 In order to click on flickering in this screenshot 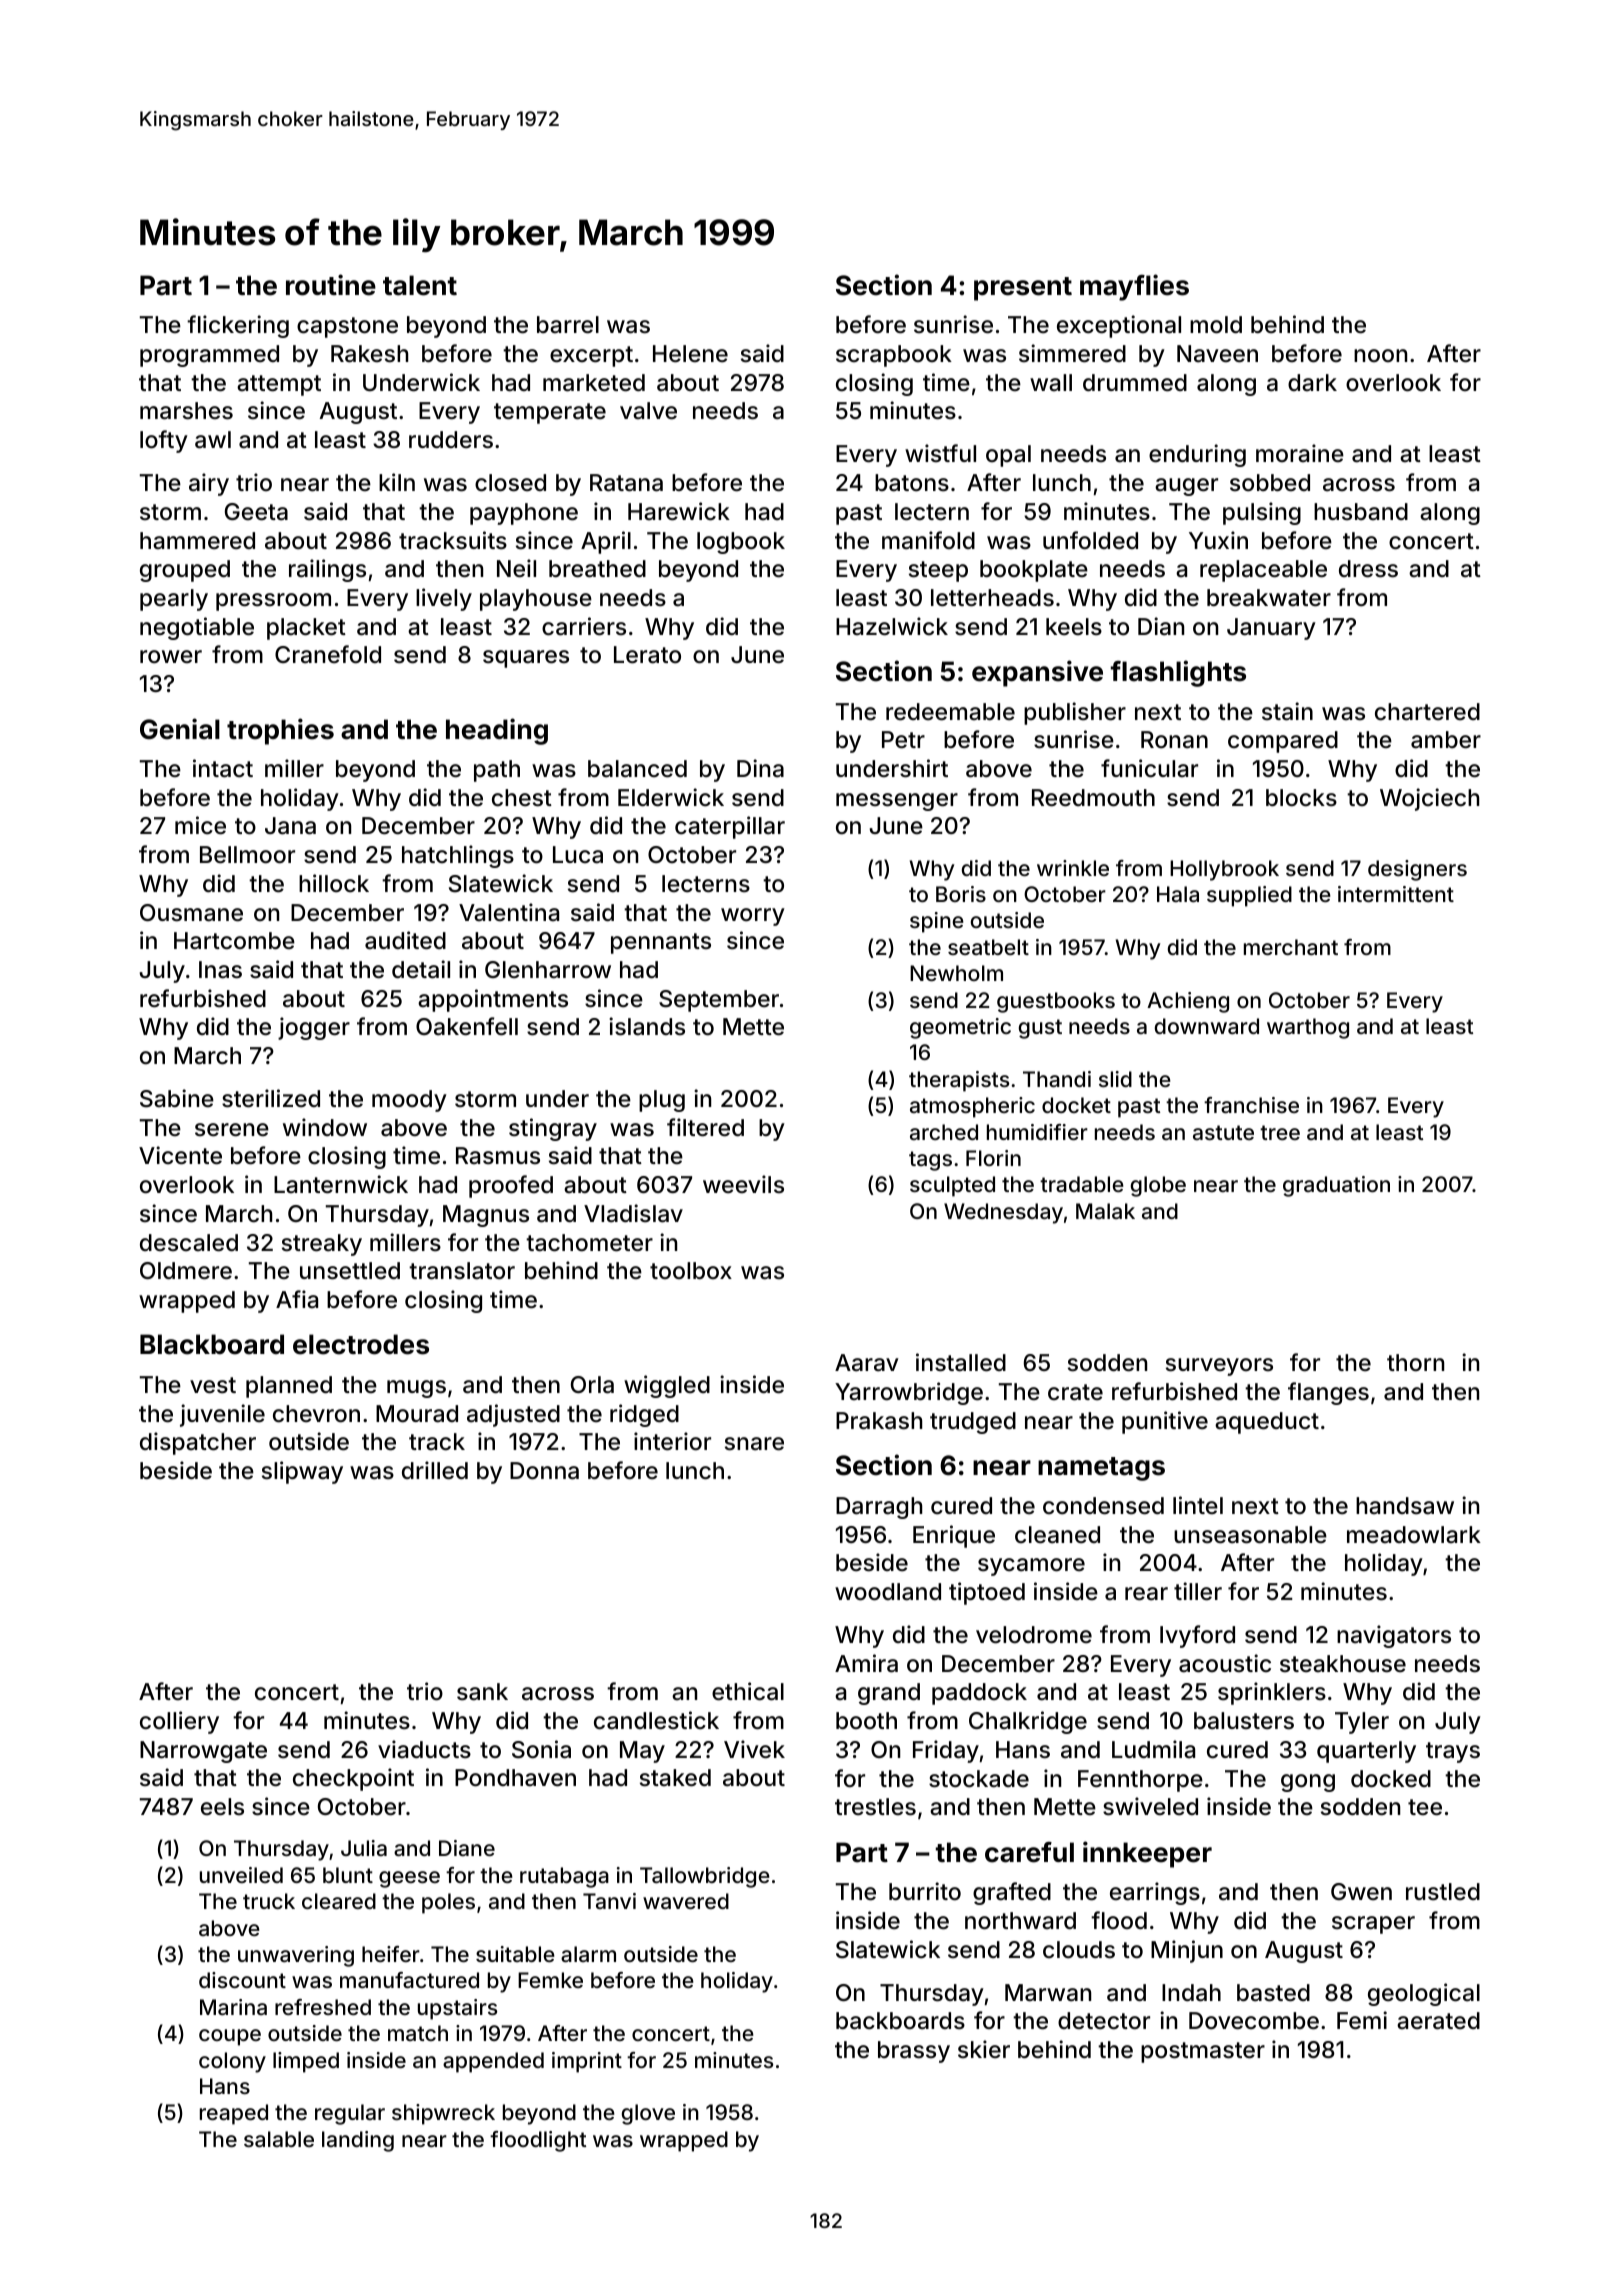, I will do `click(238, 326)`.
